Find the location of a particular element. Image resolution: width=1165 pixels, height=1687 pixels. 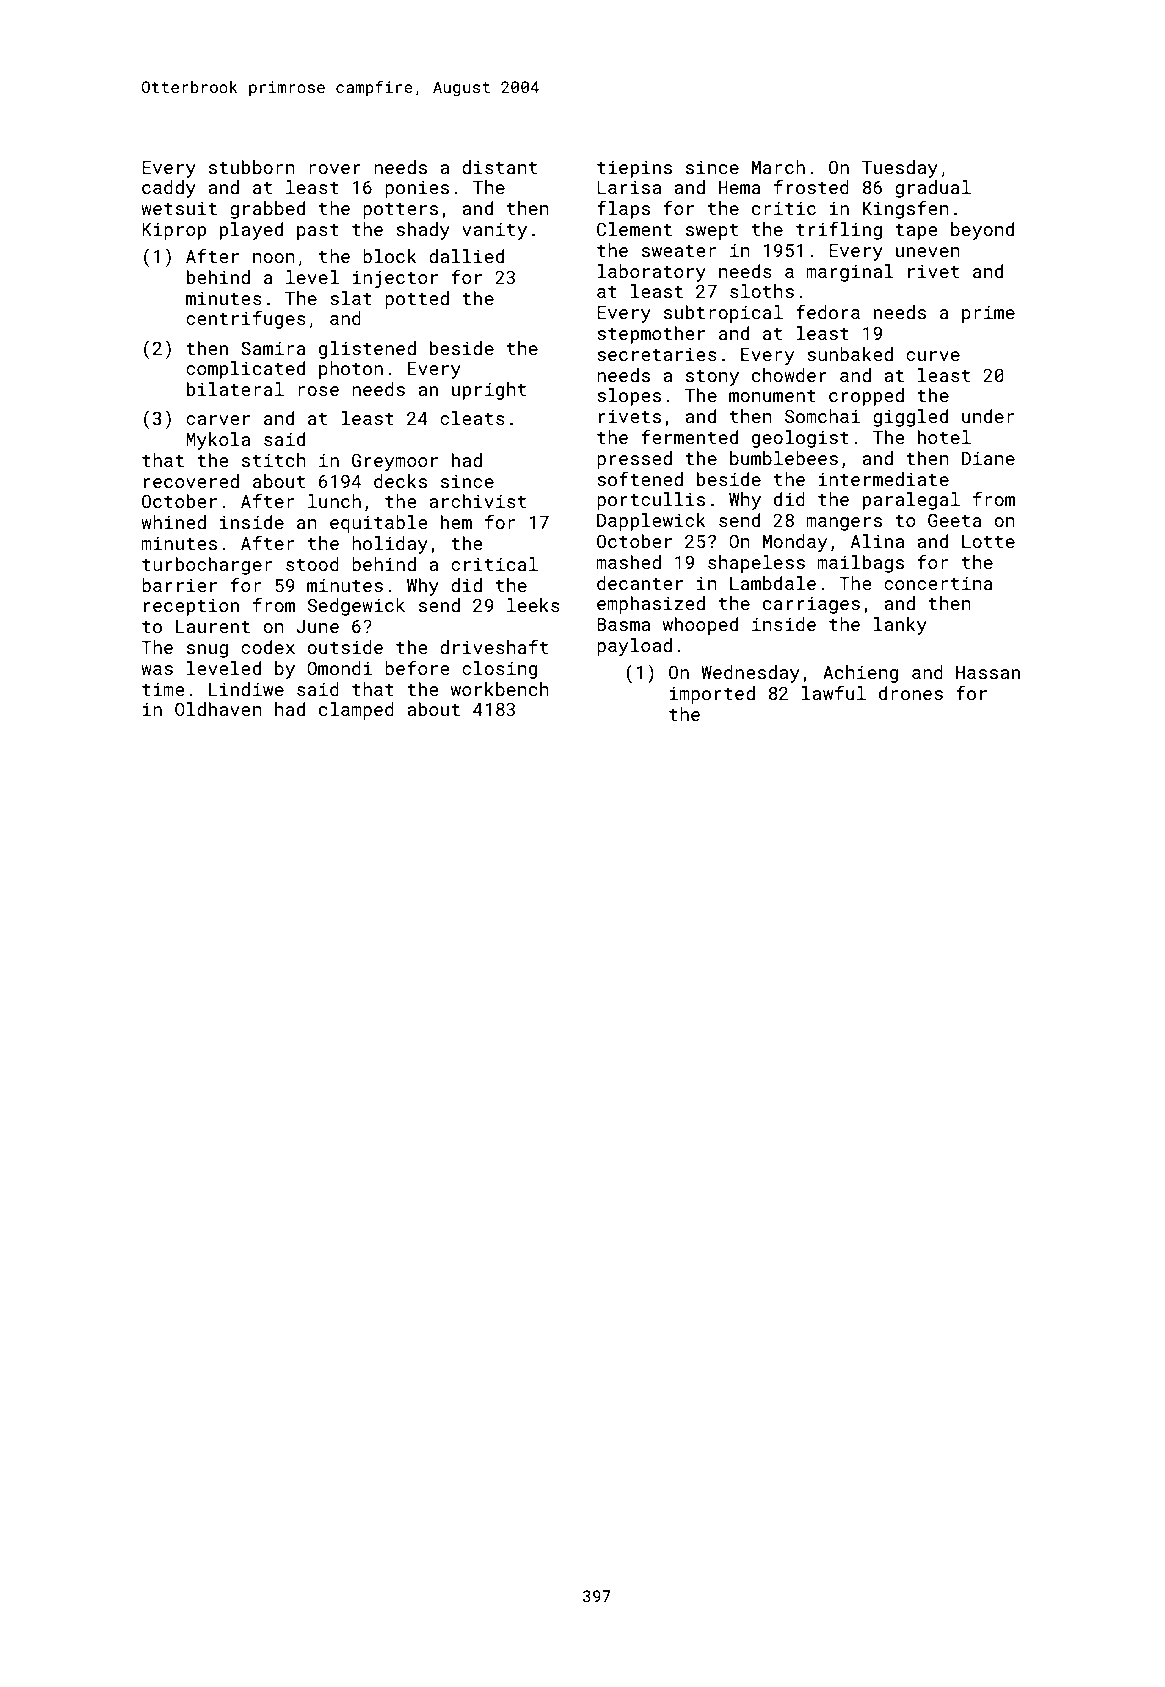

stubborn is located at coordinates (252, 167).
